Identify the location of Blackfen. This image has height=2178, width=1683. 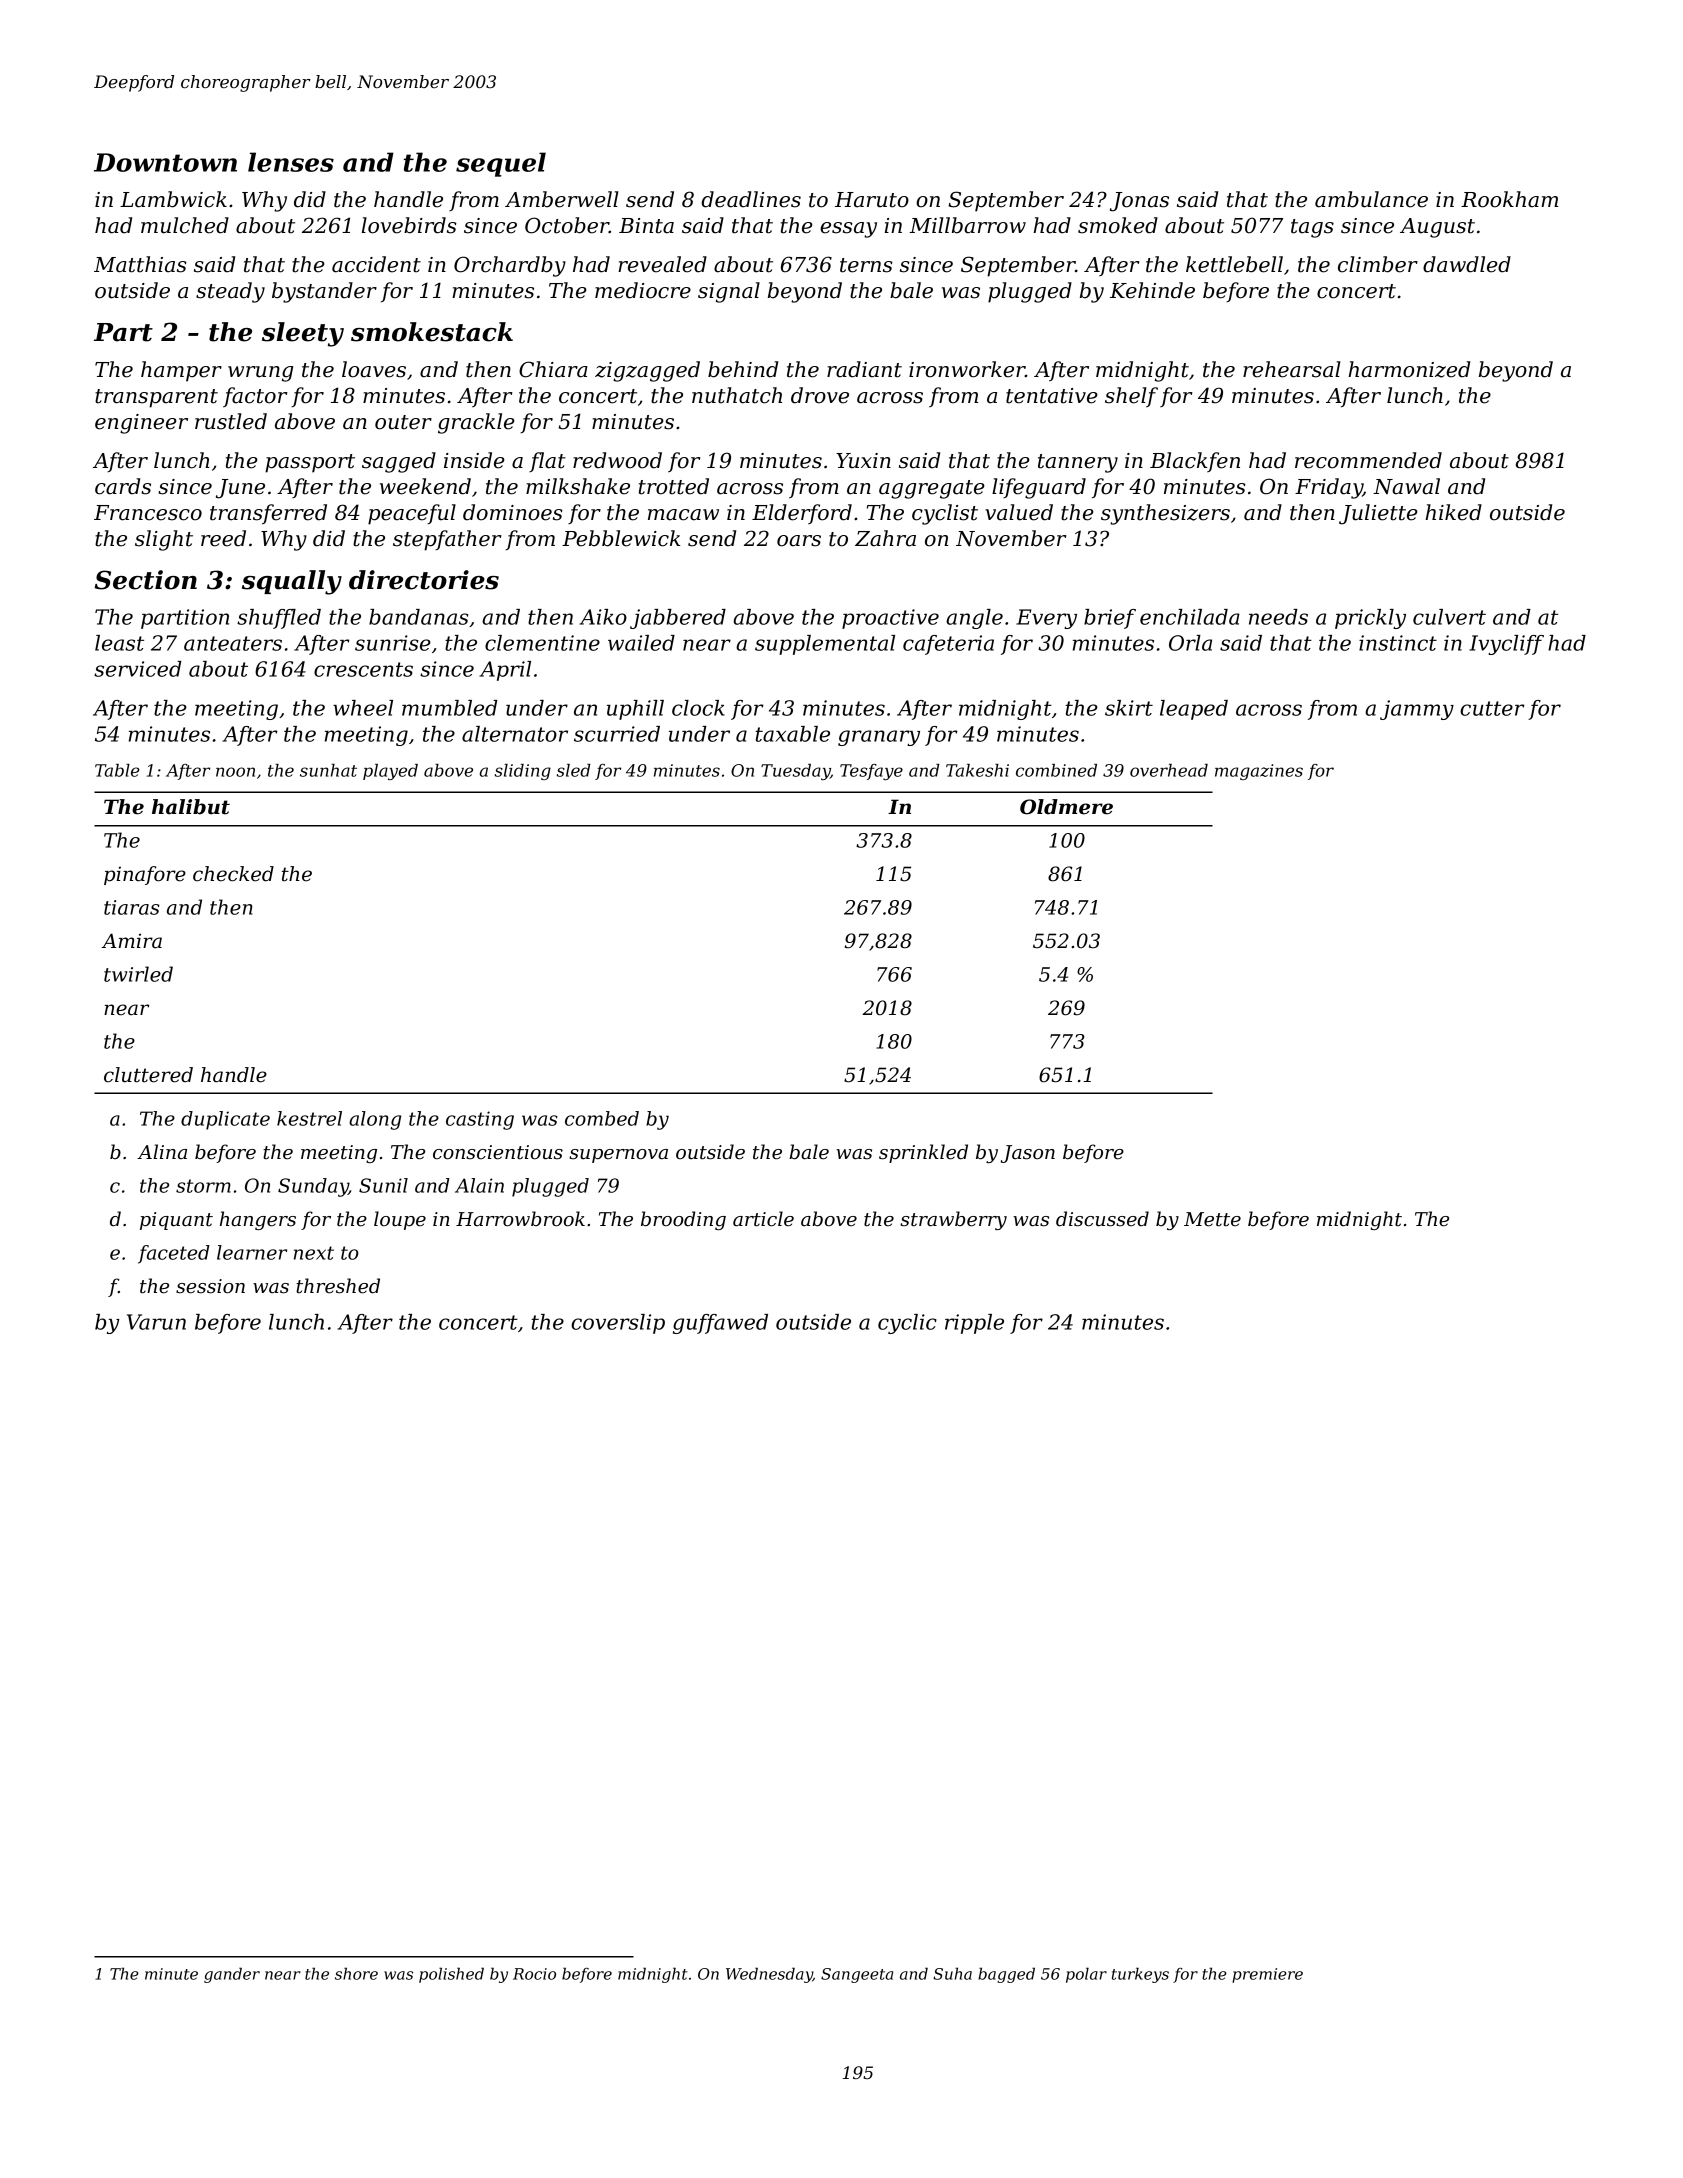
(1195, 462).
